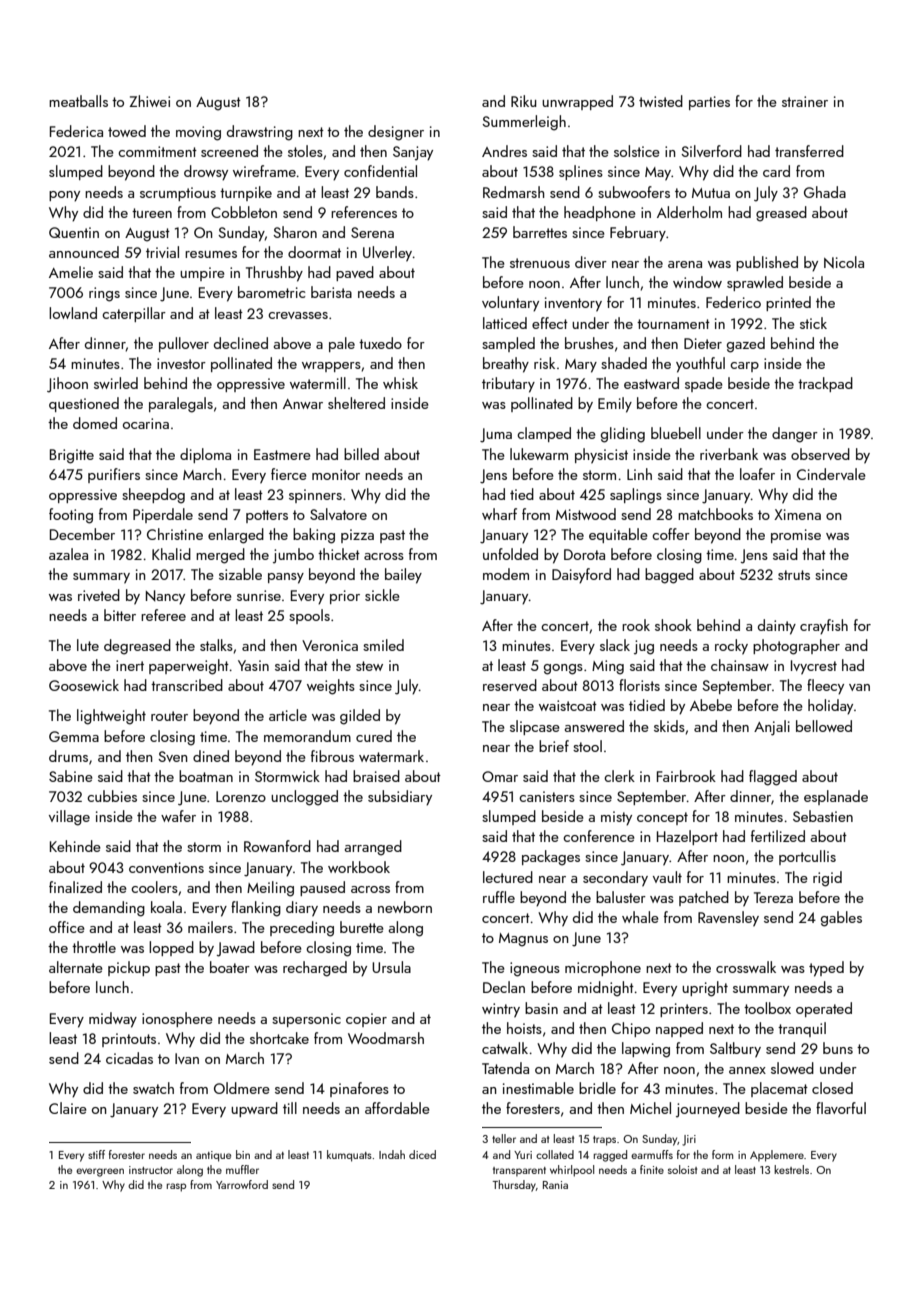 The height and width of the screenshot is (1308, 924). Describe the element at coordinates (540, 263) in the screenshot. I see `strenuous` at that location.
